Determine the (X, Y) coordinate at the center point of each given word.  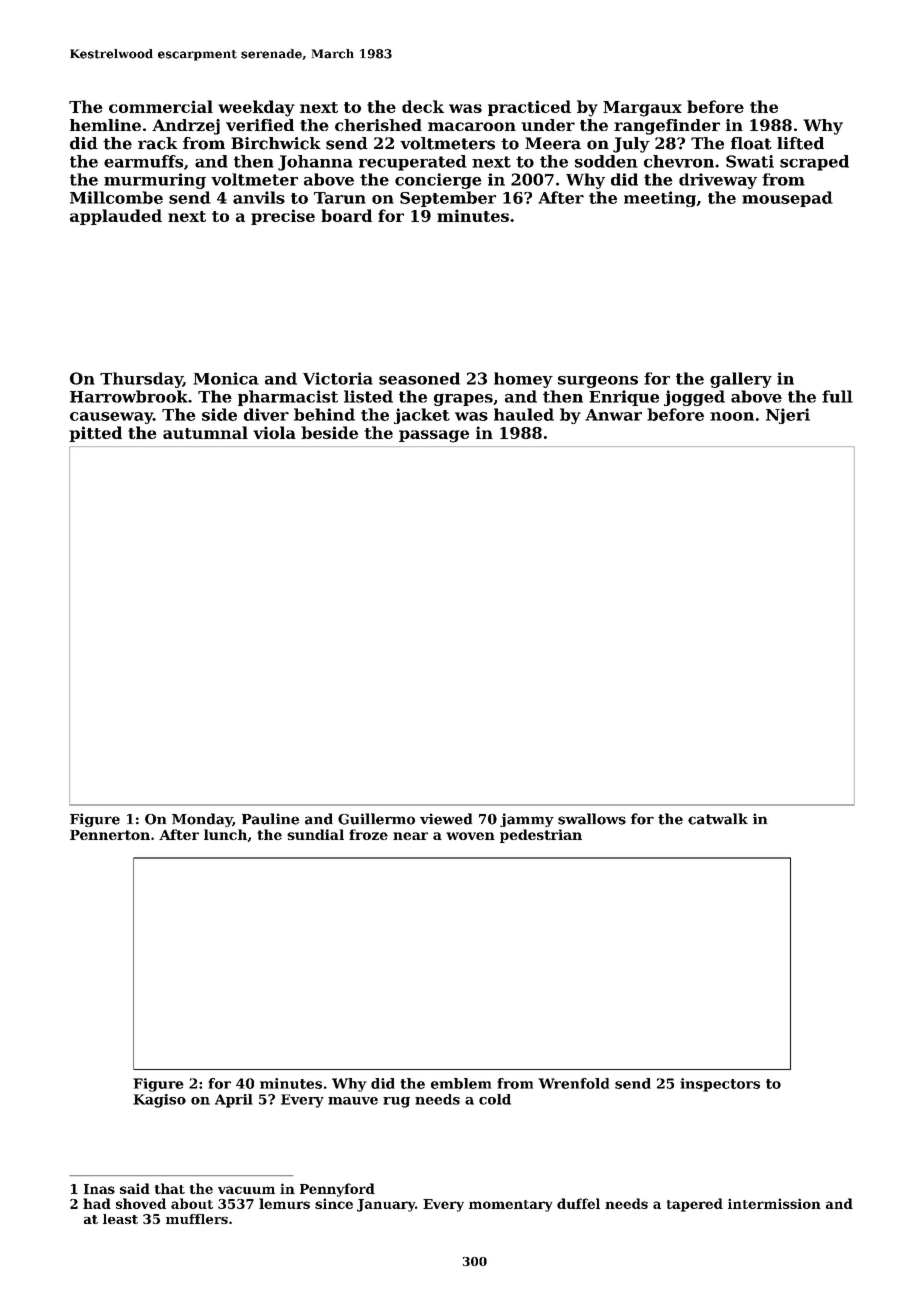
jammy (527, 820)
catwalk (718, 819)
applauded (116, 217)
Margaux (642, 109)
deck (423, 106)
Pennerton (110, 835)
